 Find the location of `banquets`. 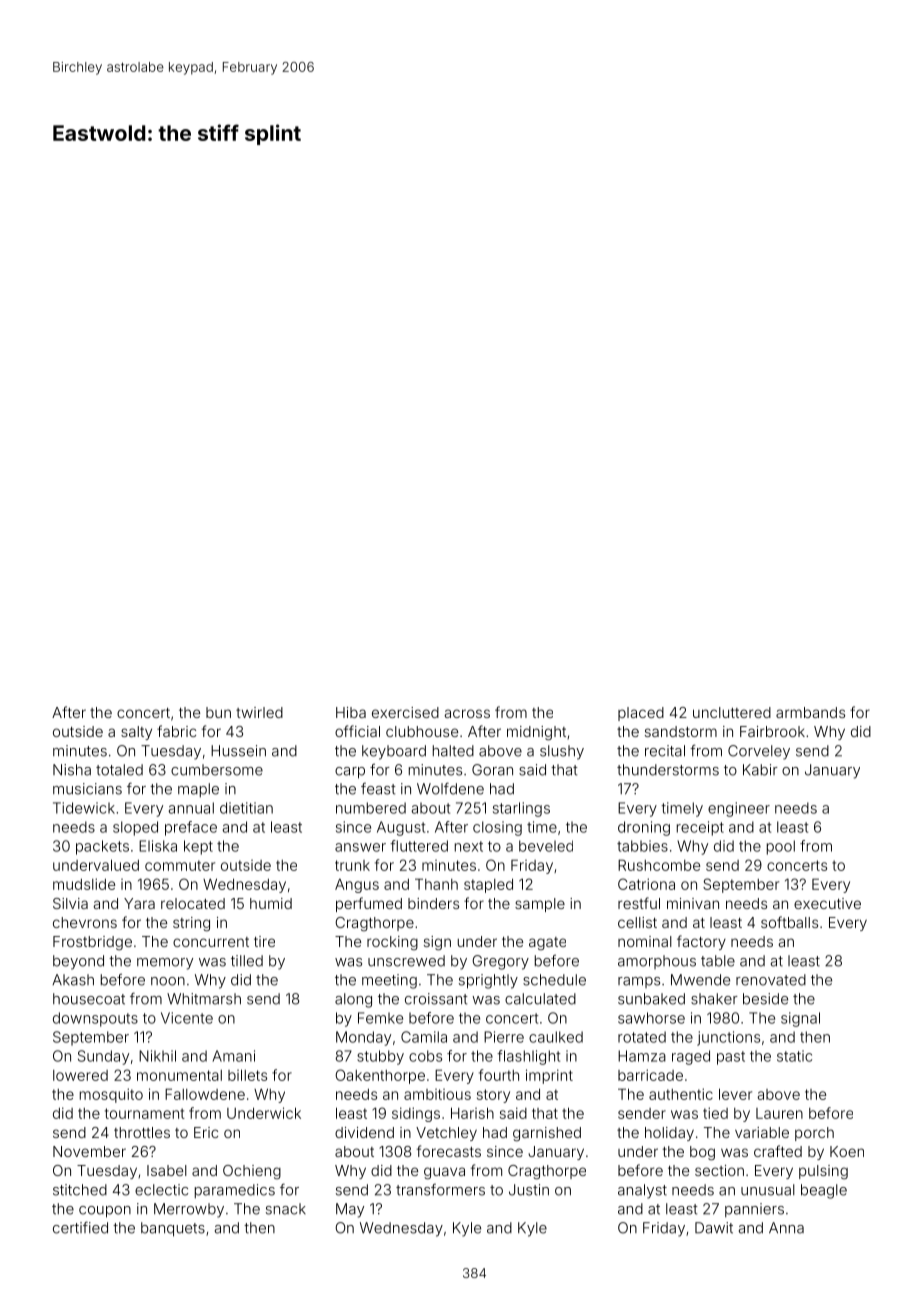

banquets is located at coordinates (173, 1229).
